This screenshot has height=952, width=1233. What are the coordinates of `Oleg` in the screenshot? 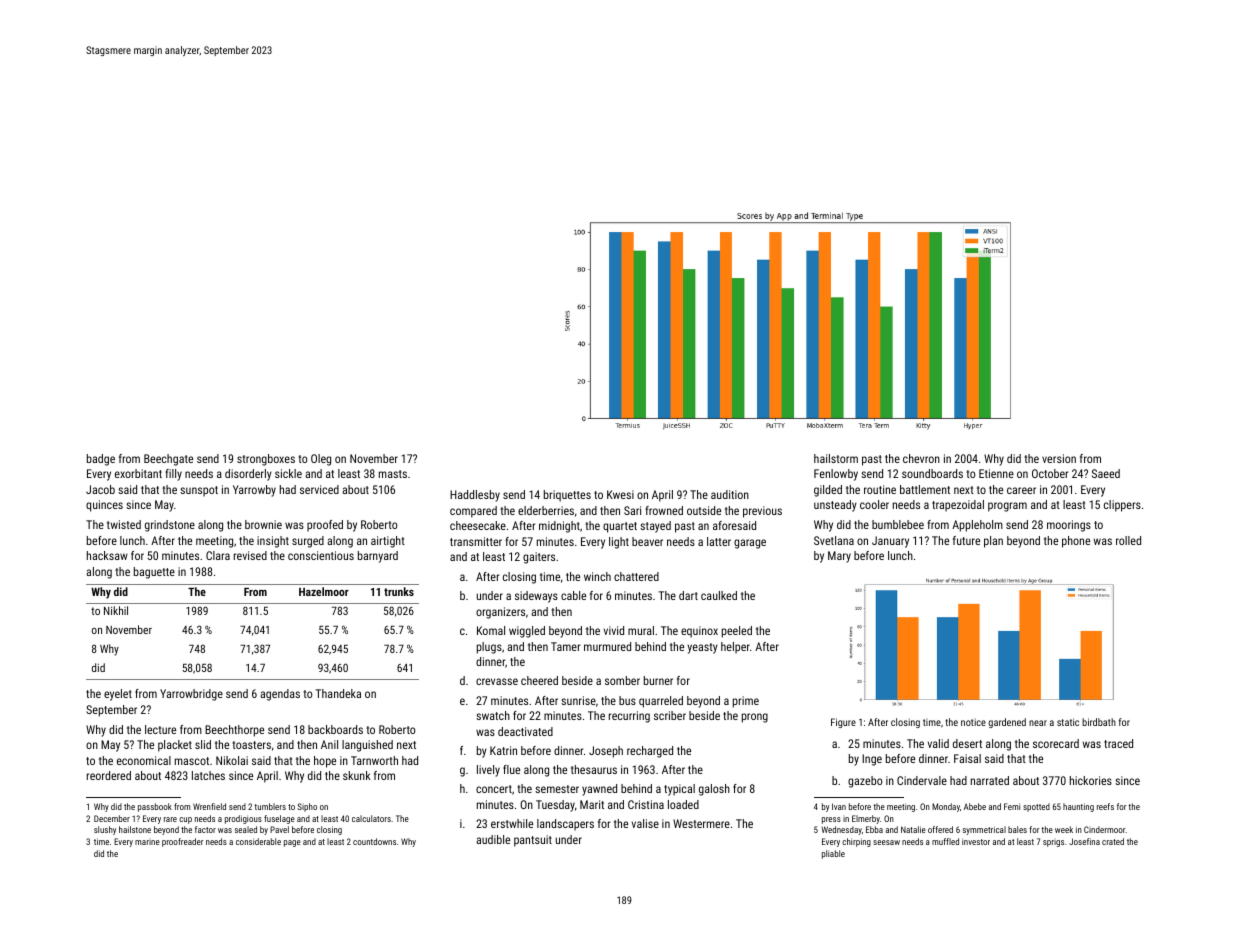 It's located at (321, 460).
